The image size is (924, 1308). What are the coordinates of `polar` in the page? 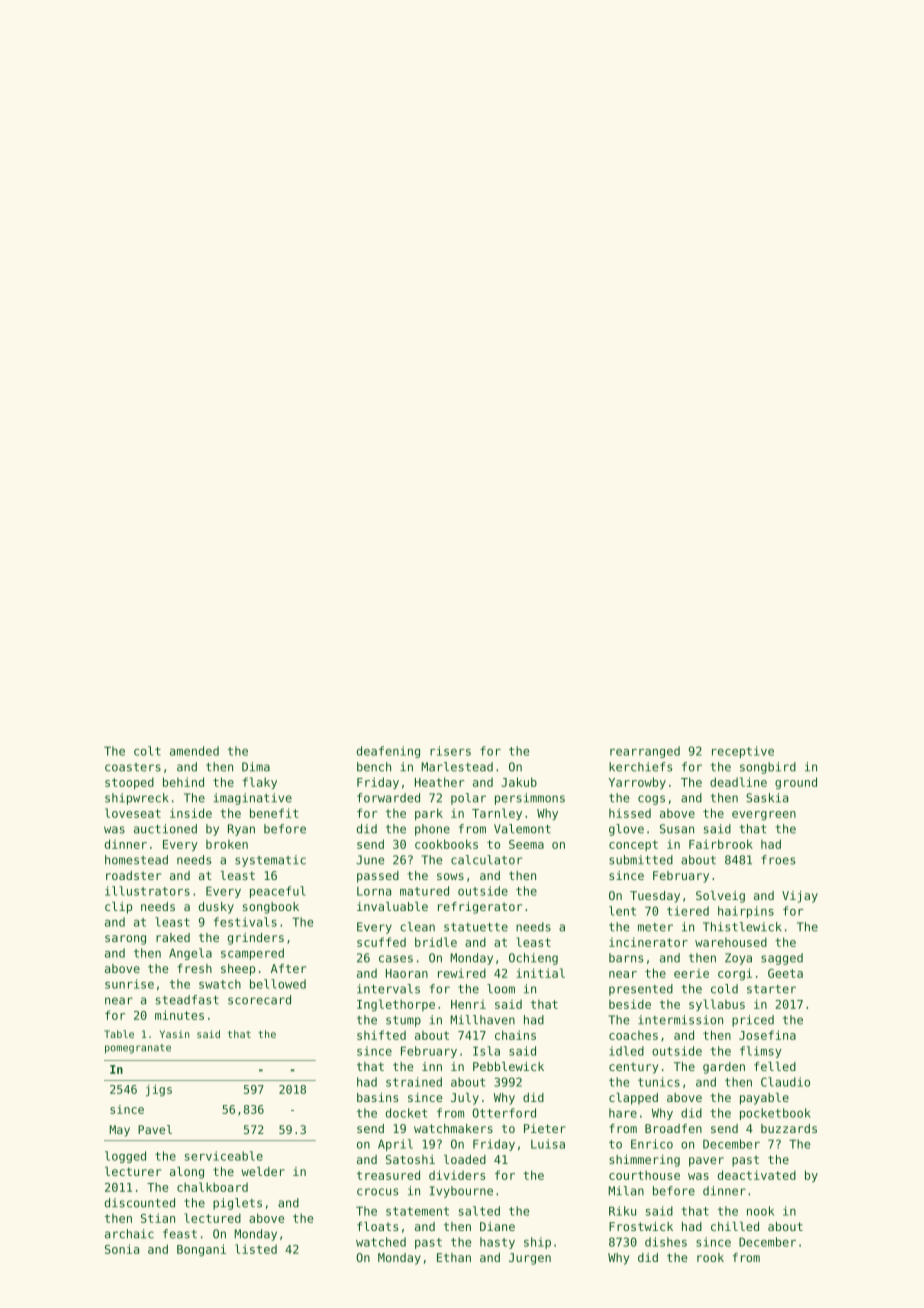 It's located at (468, 799).
